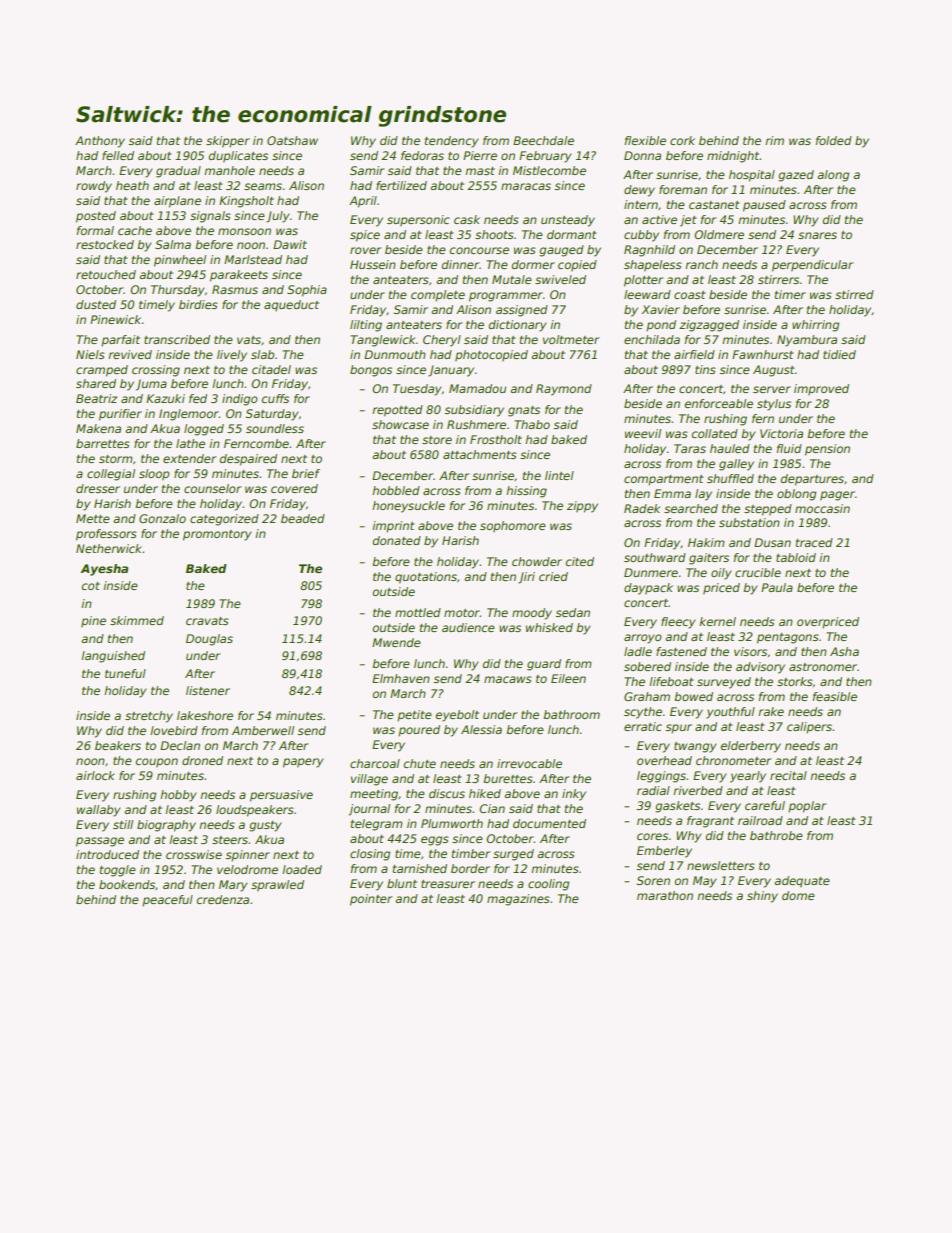 The width and height of the screenshot is (952, 1233). I want to click on castanet, so click(714, 205).
